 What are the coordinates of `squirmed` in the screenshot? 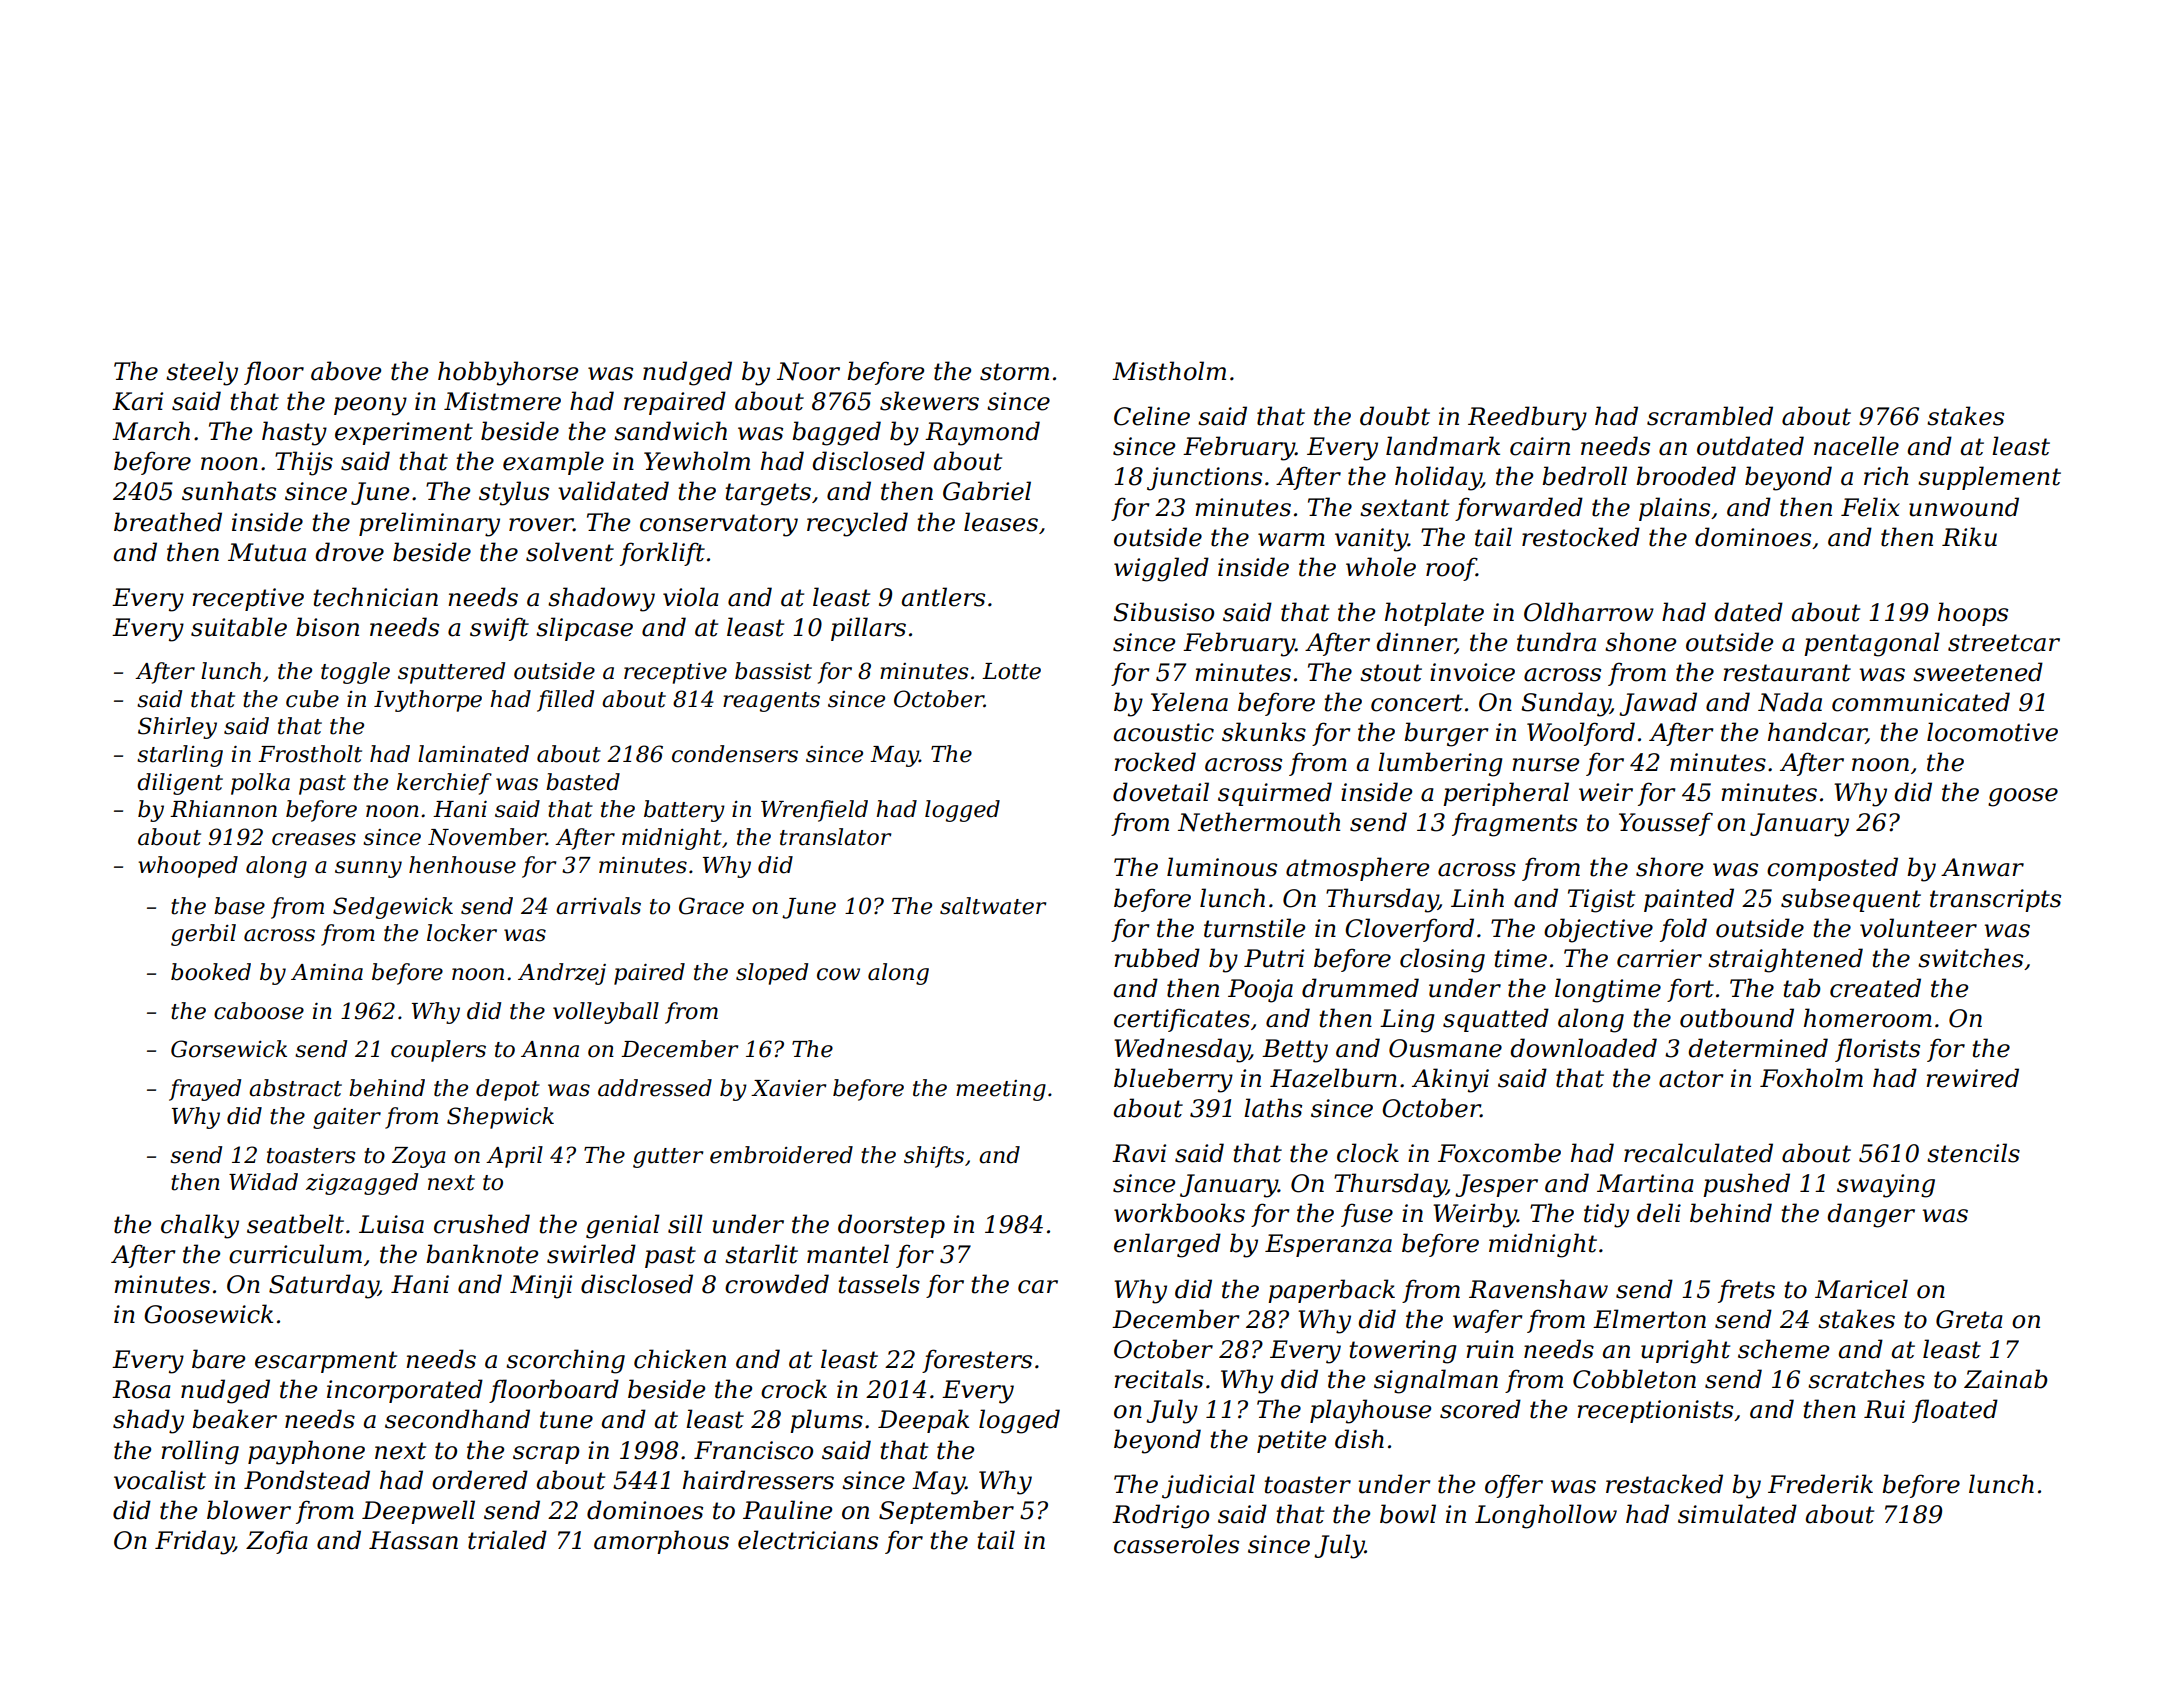 It's located at (1275, 794).
